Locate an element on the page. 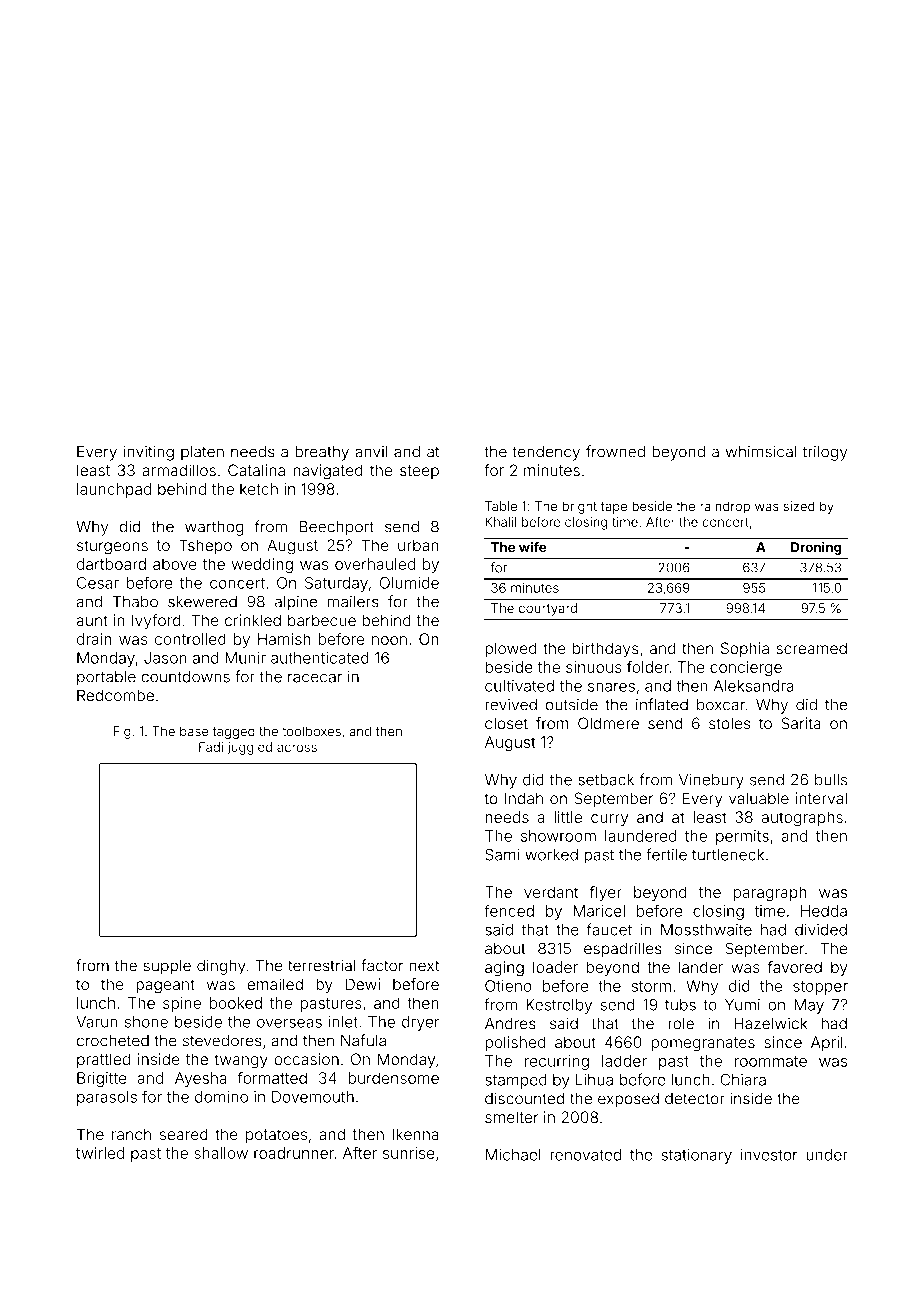 Image resolution: width=924 pixels, height=1314 pixels. espadrilles is located at coordinates (623, 950).
